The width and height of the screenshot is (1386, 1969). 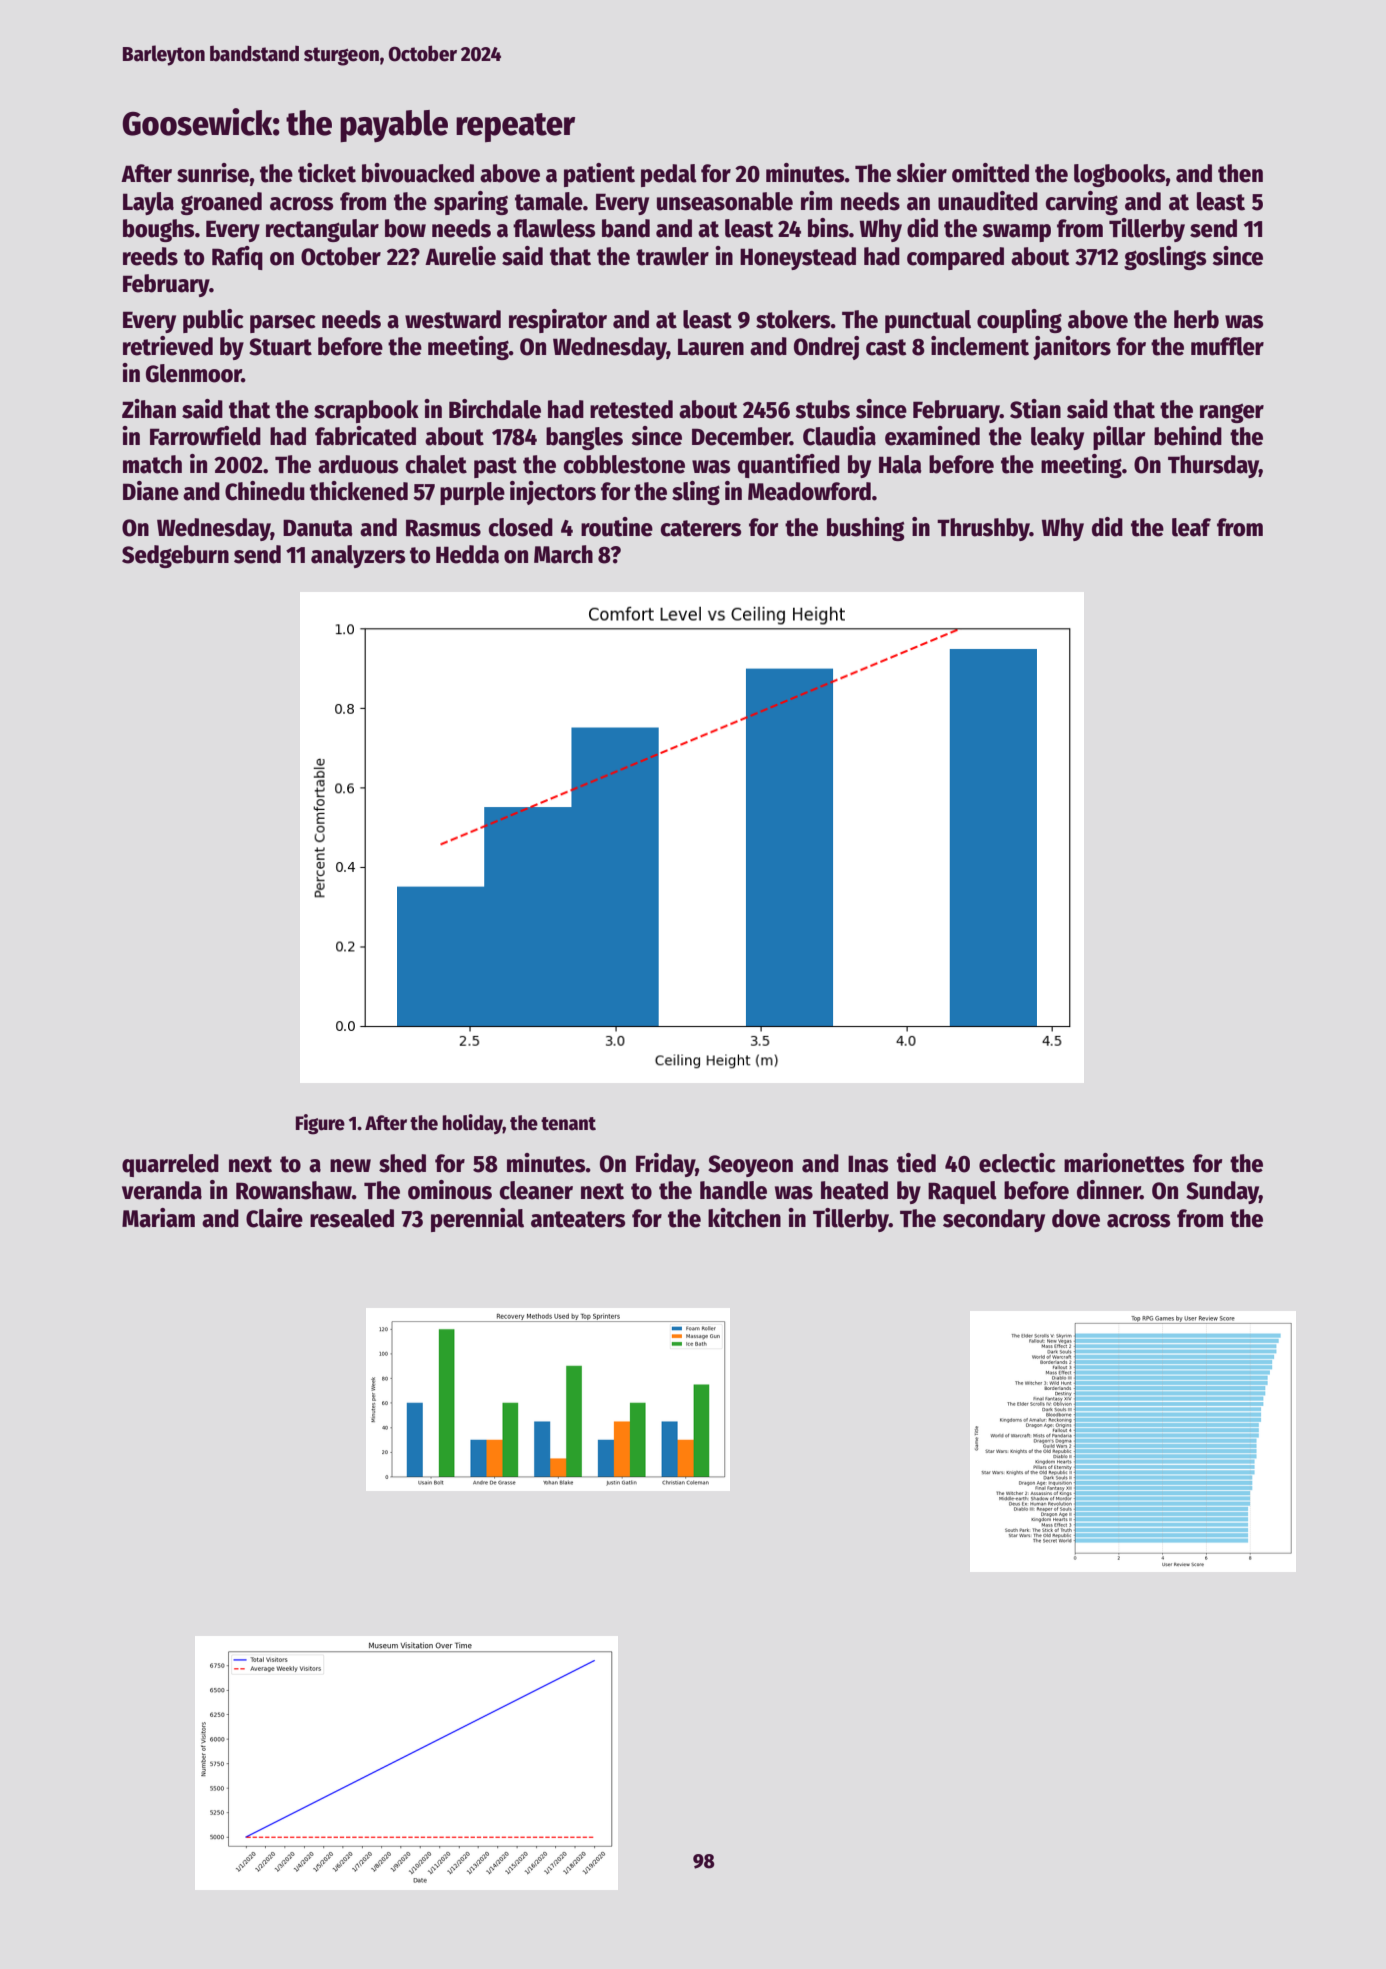 I want to click on eclectic, so click(x=1017, y=1163).
